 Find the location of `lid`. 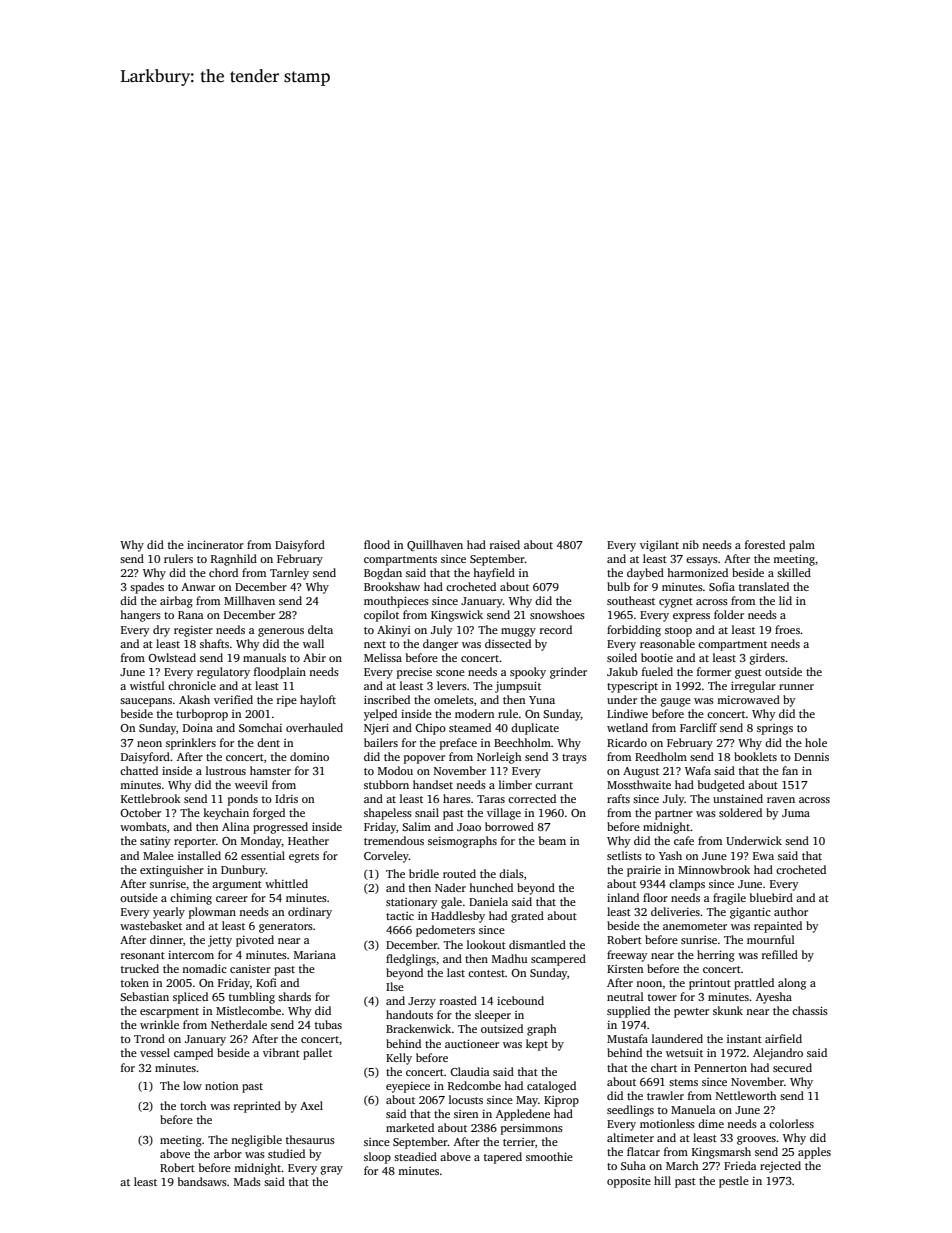

lid is located at coordinates (785, 600).
